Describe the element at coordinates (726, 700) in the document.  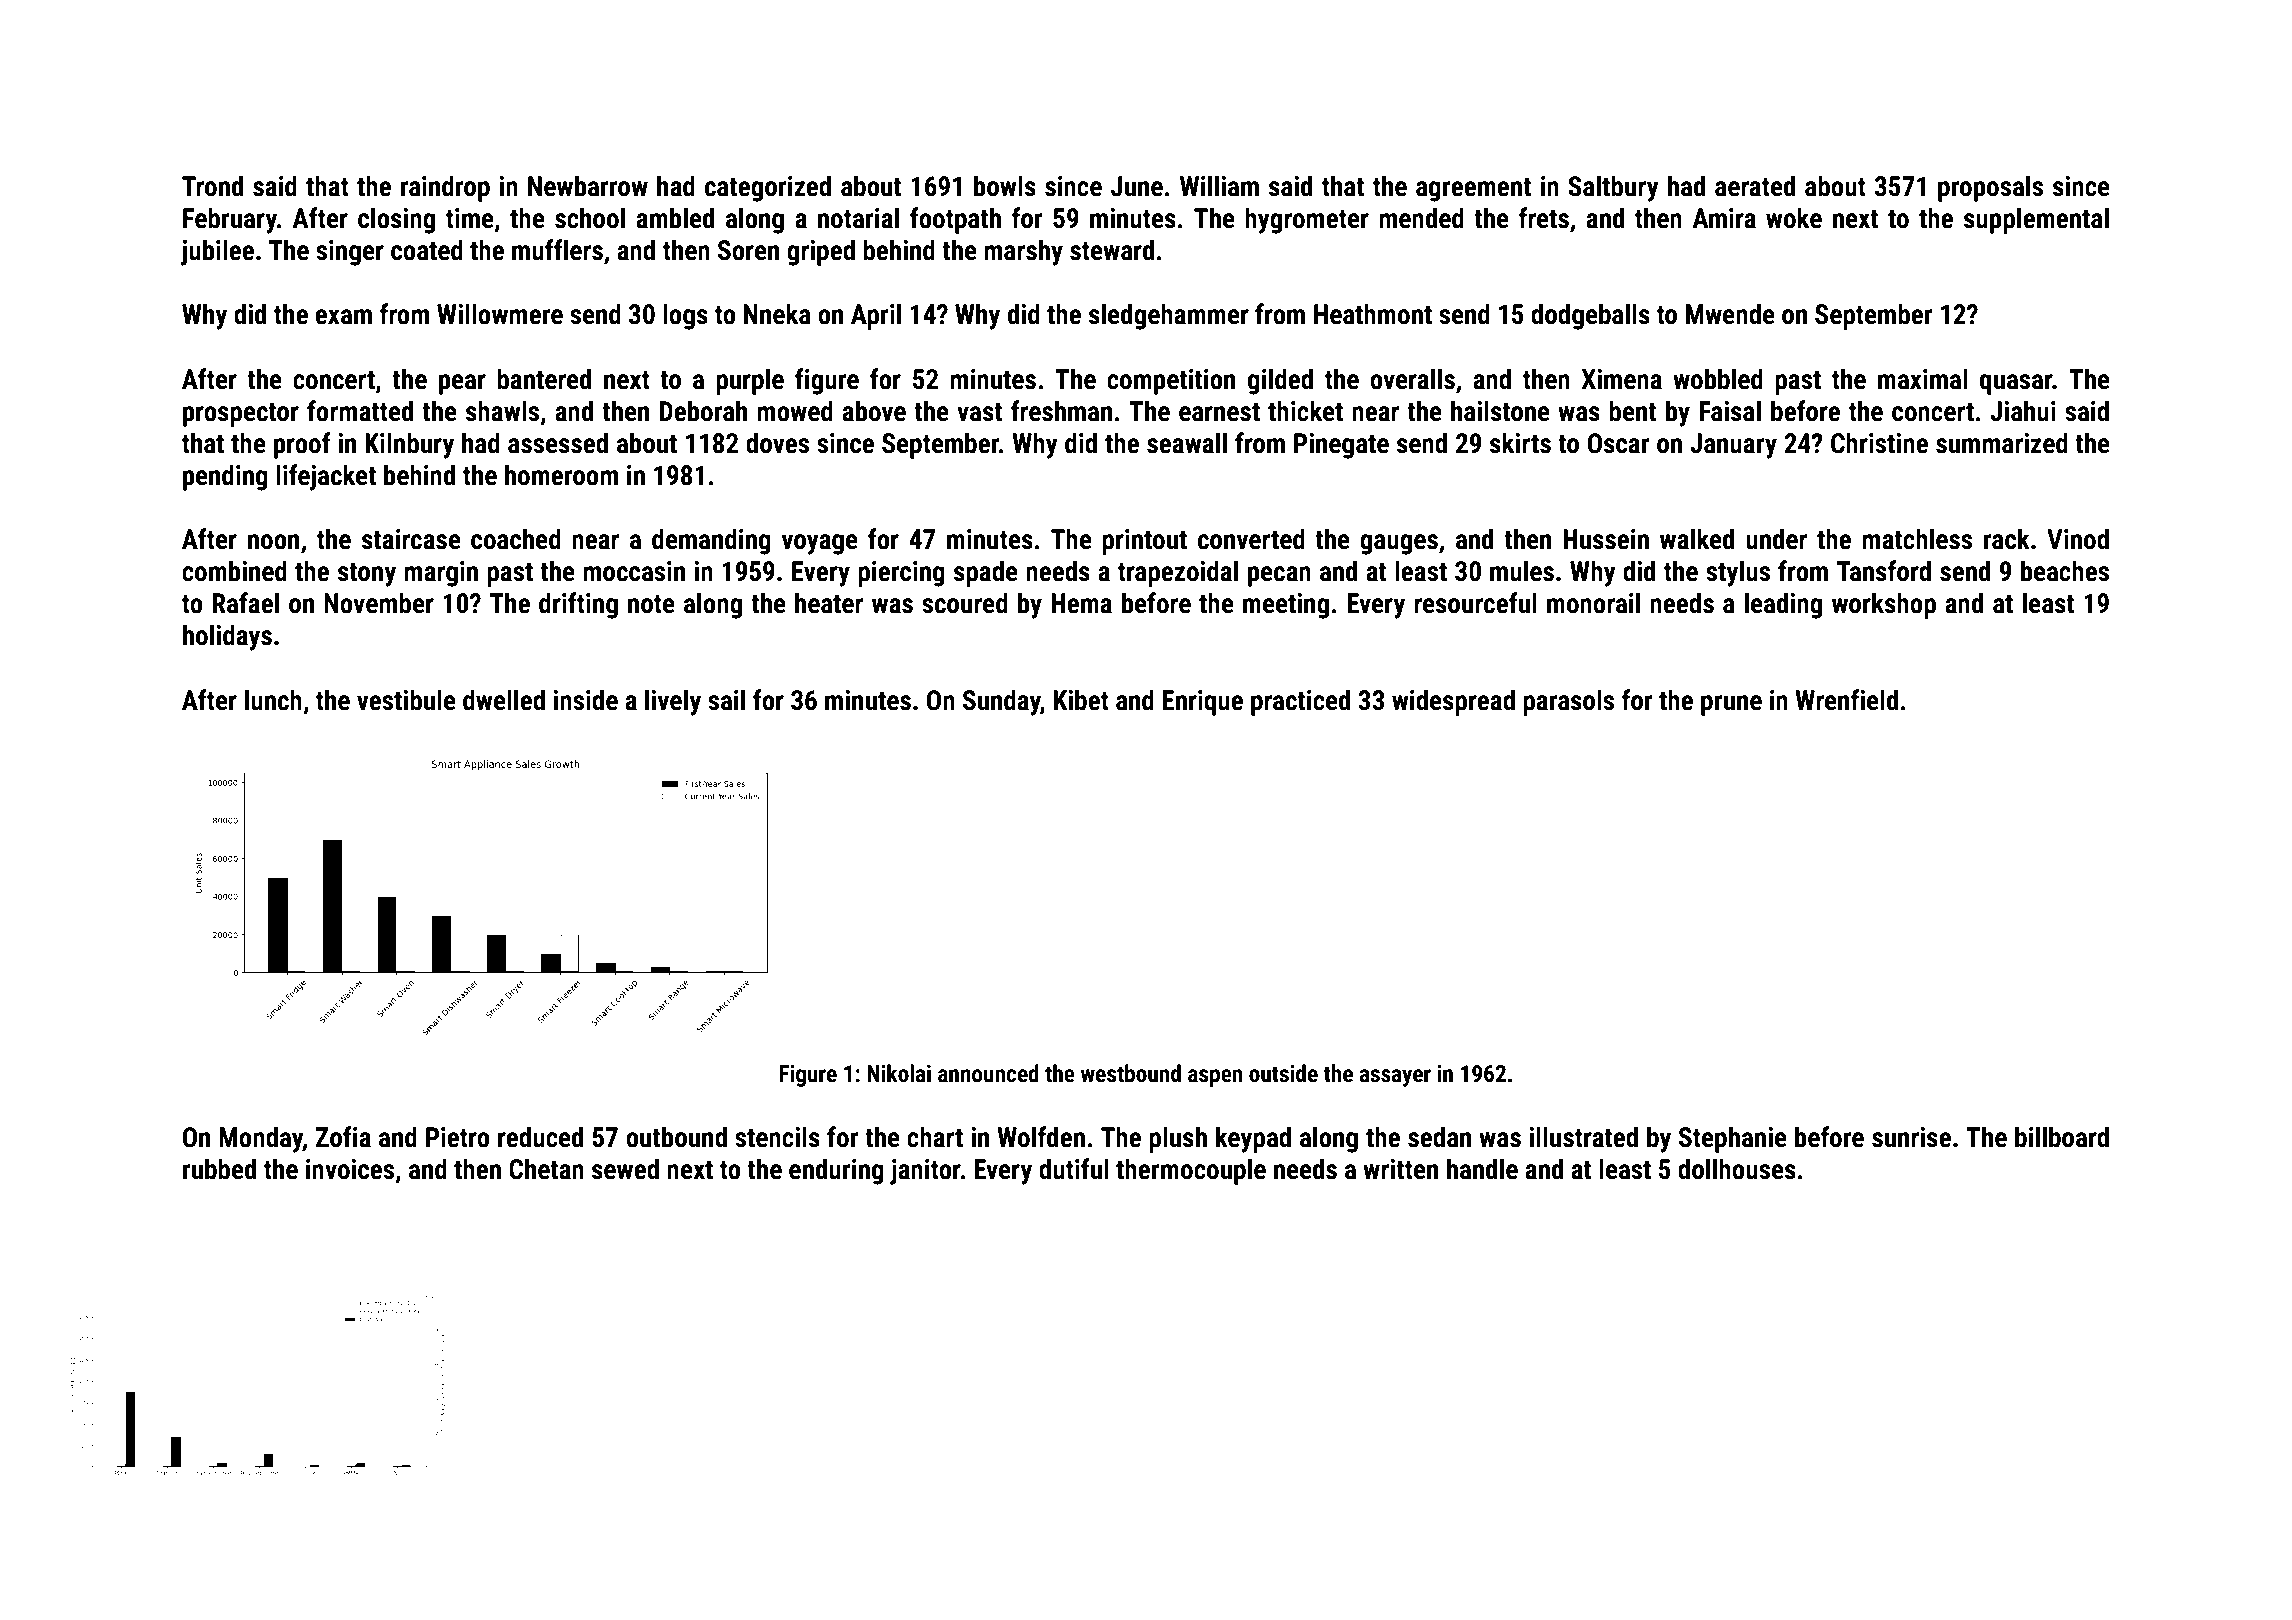
I see `sail` at that location.
